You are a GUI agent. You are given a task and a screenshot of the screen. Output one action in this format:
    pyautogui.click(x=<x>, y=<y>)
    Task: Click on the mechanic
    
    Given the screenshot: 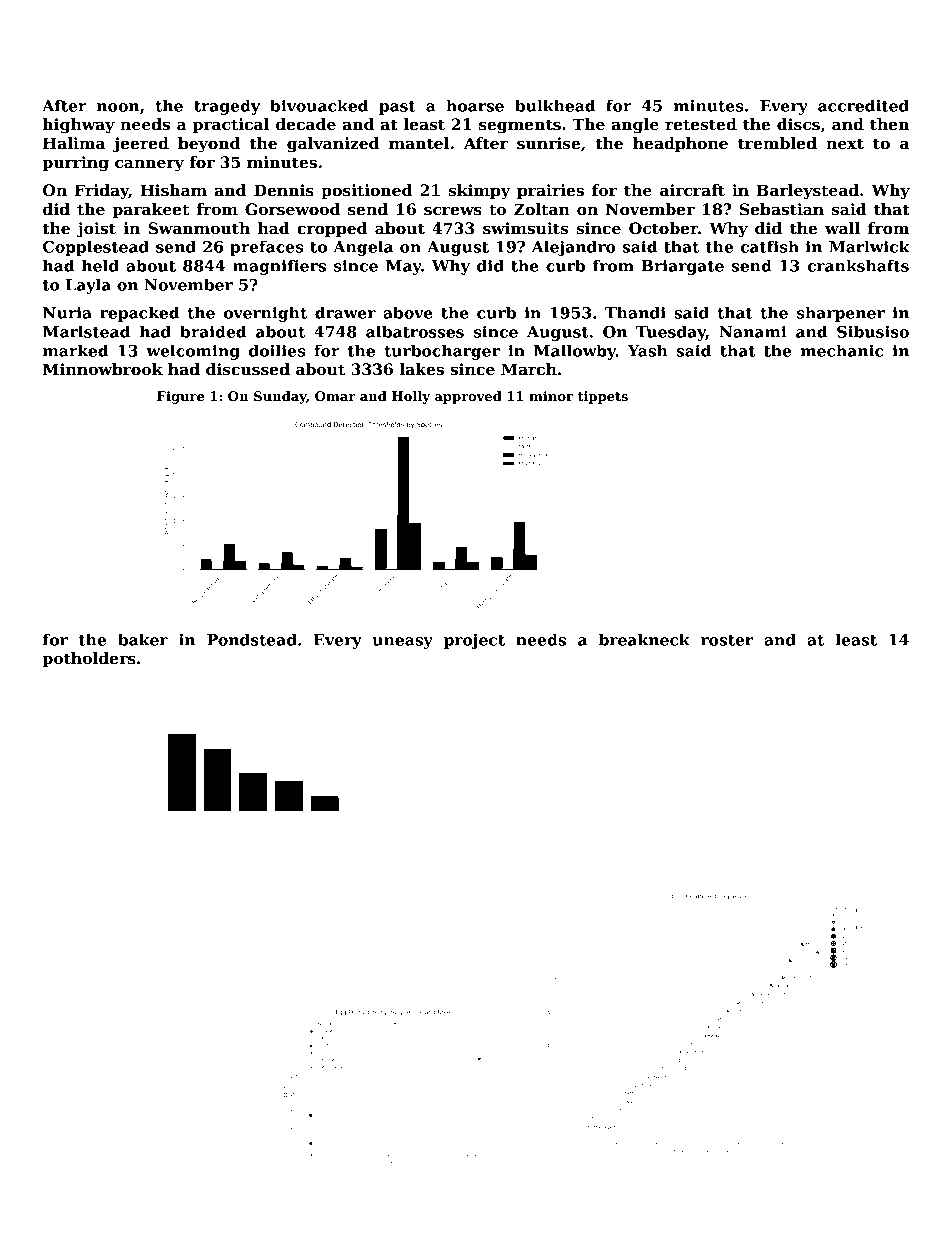 What is the action you would take?
    pyautogui.click(x=842, y=350)
